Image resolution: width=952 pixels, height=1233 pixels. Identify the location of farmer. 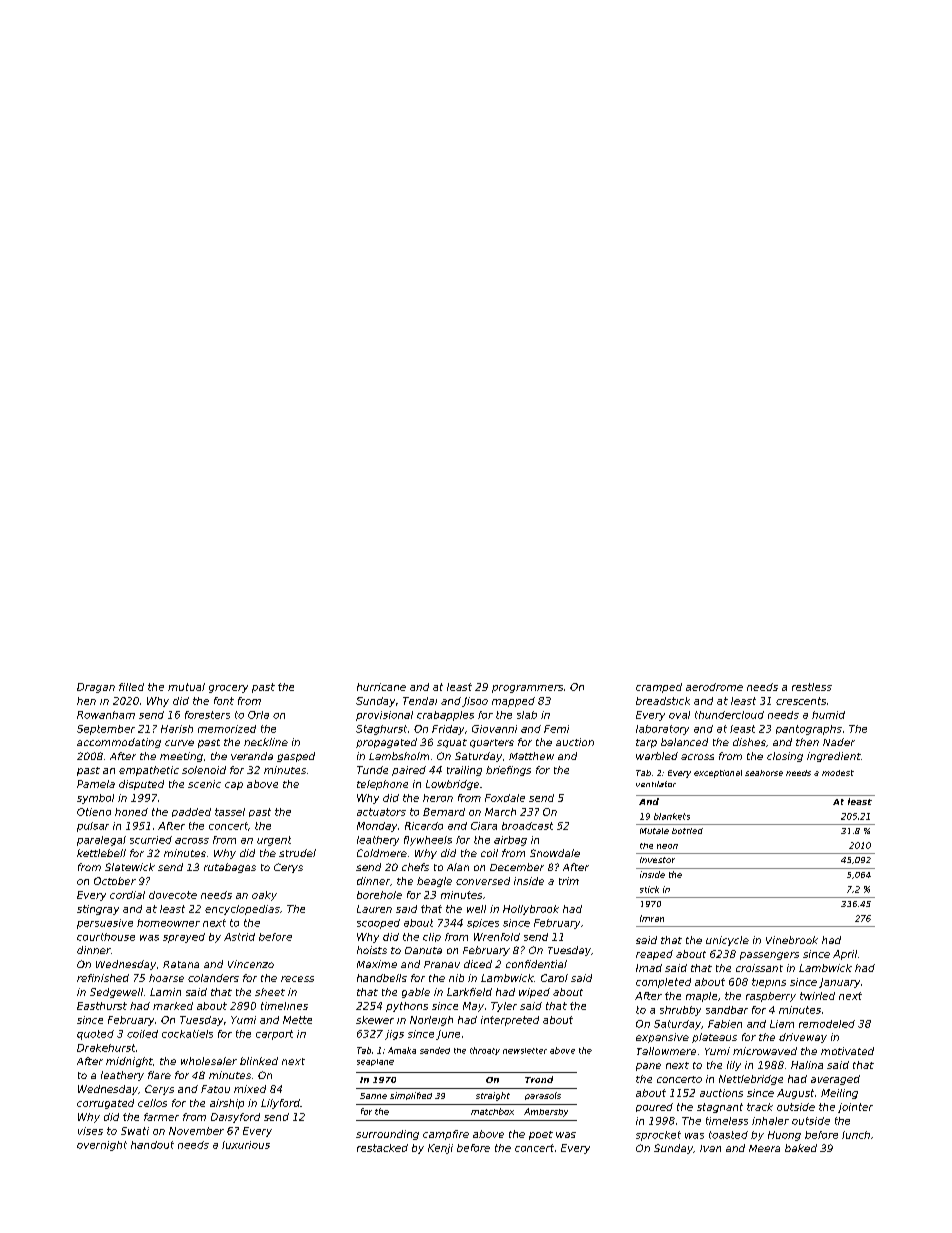
(161, 1117).
